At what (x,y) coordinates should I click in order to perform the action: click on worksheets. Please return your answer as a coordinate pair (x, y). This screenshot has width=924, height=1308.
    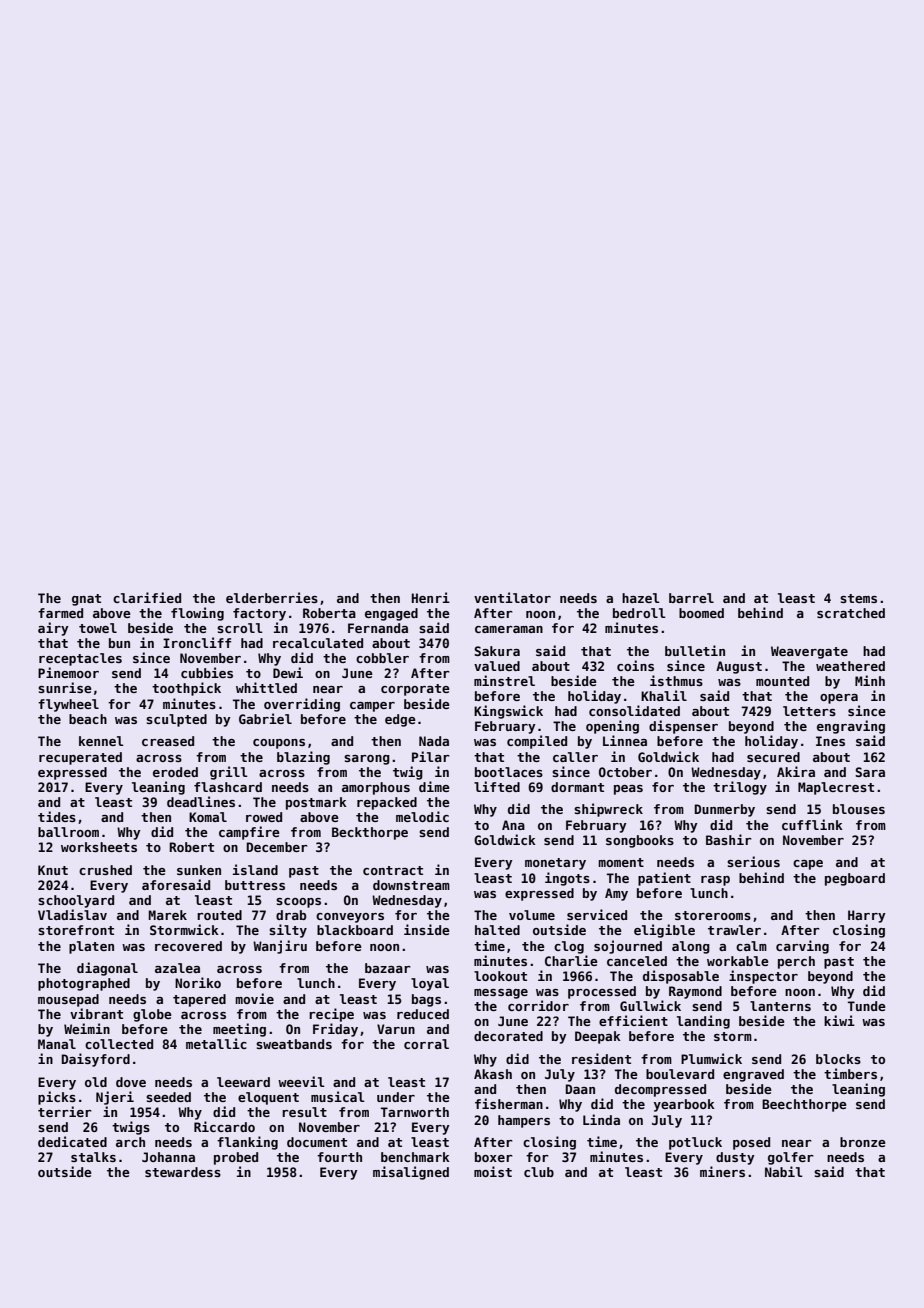
    Looking at the image, I should click on (99, 847).
